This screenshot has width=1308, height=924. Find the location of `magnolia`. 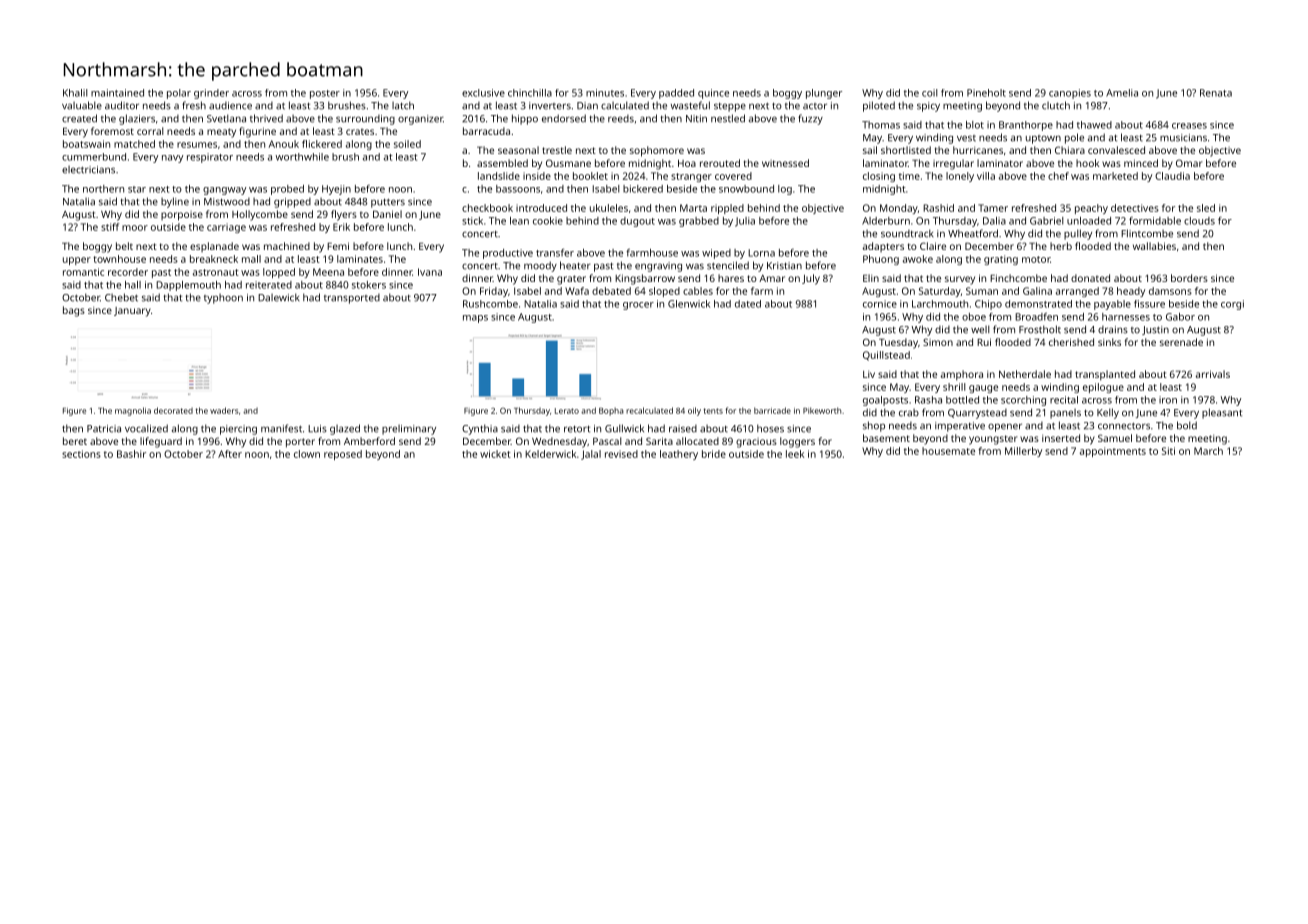

magnolia is located at coordinates (133, 411).
